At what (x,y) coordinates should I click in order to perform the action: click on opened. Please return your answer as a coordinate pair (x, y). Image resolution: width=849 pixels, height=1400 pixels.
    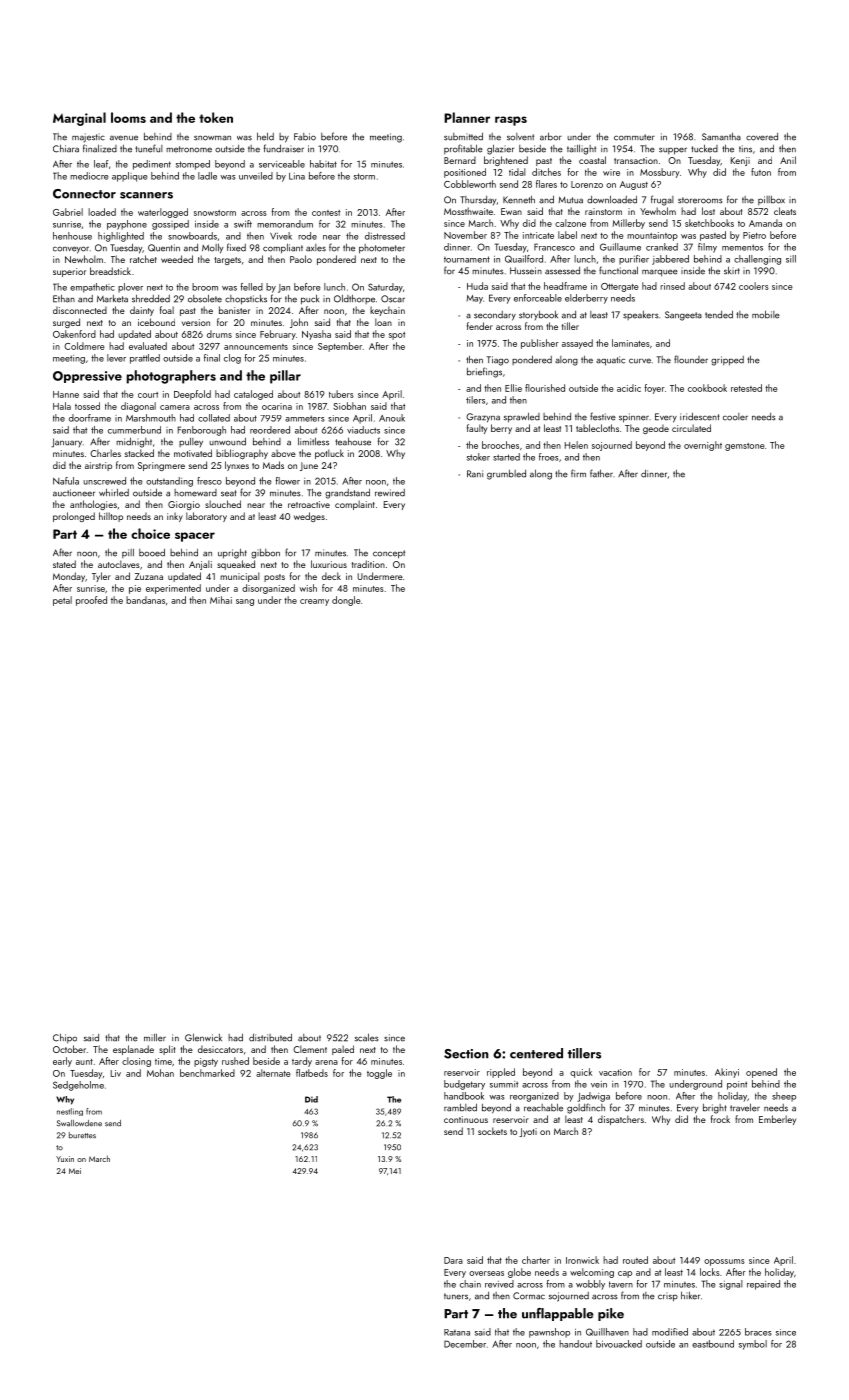
    Looking at the image, I should click on (761, 1073).
